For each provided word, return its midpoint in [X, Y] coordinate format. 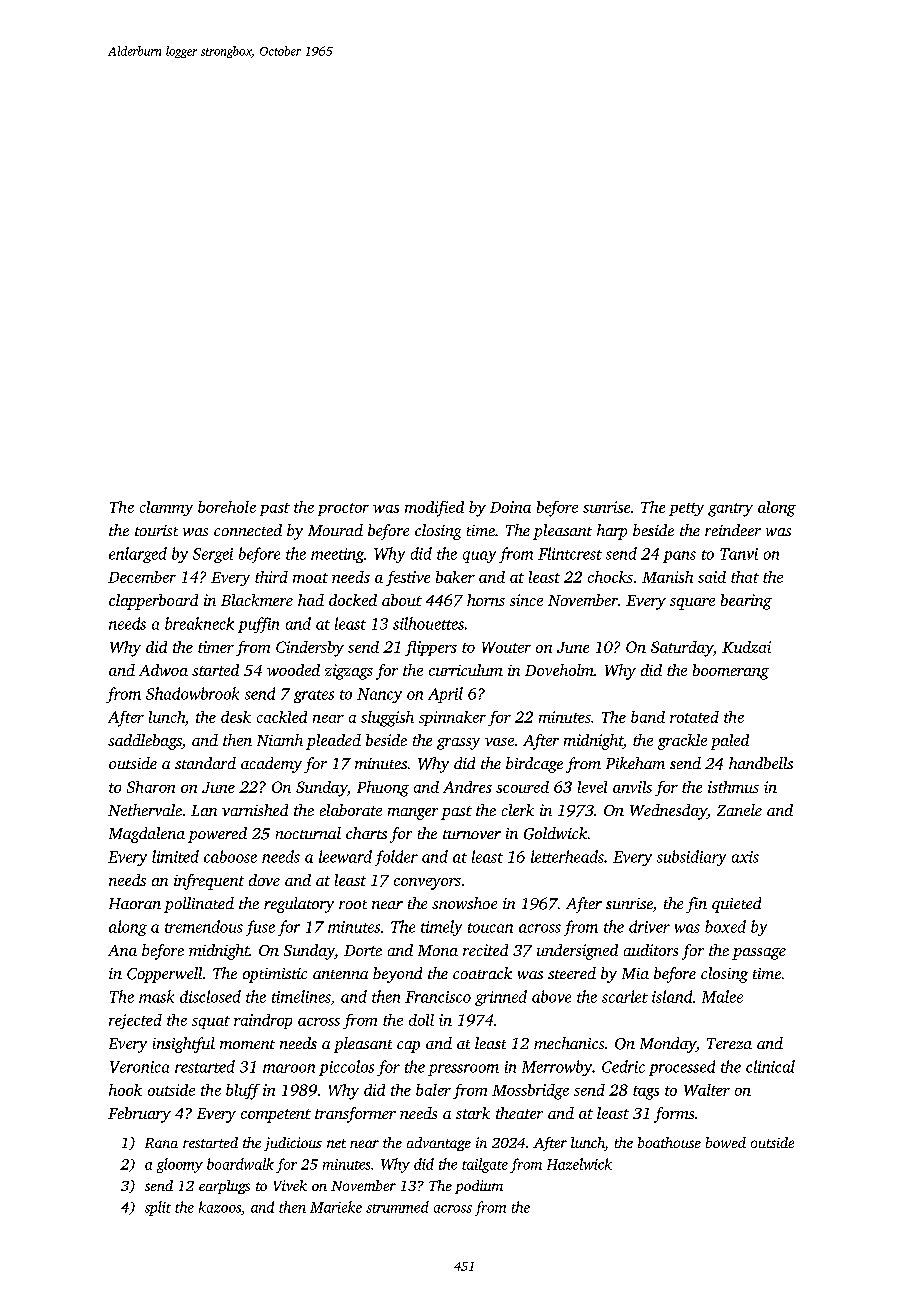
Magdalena [147, 835]
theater [519, 1113]
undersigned [577, 952]
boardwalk [240, 1164]
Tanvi [739, 554]
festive [408, 578]
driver [649, 926]
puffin [258, 625]
